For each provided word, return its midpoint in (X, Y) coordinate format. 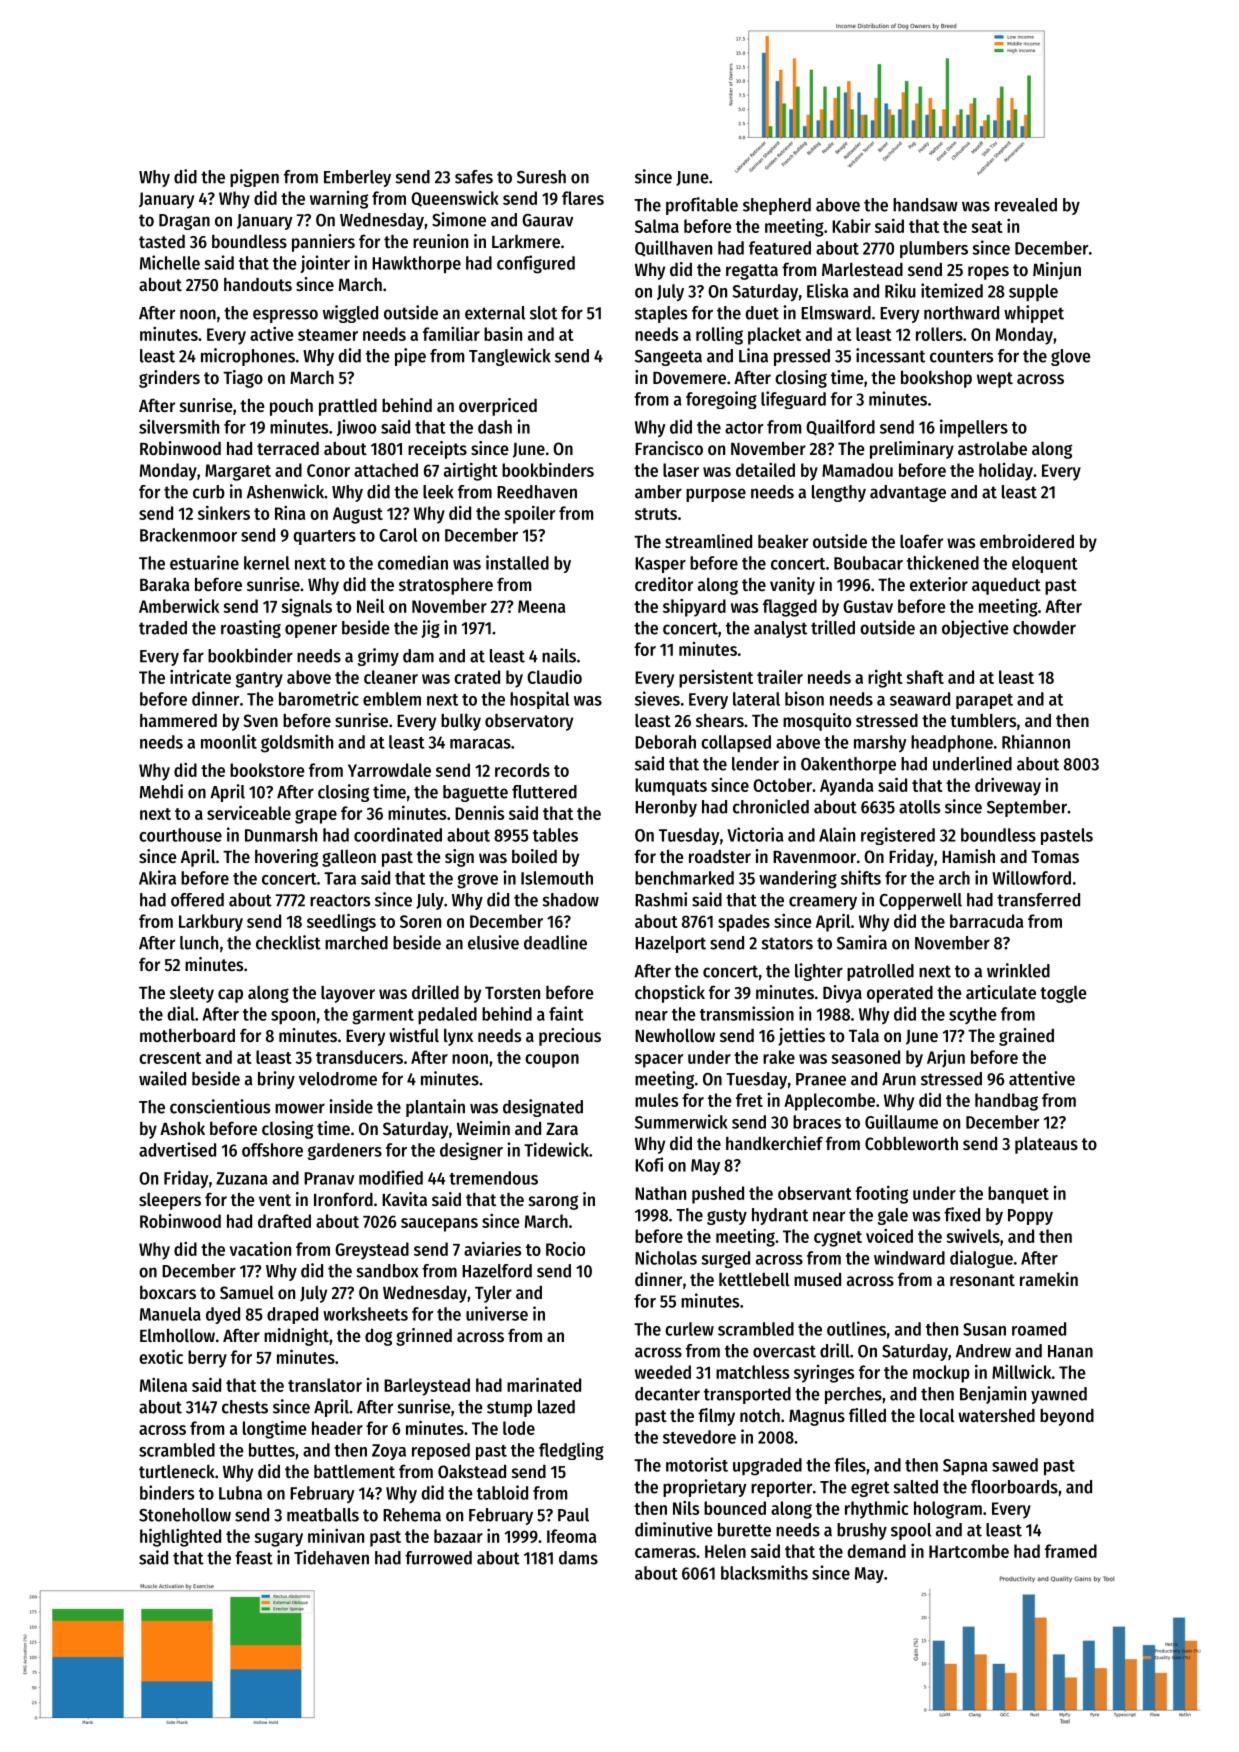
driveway (1008, 787)
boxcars (168, 1292)
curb (209, 492)
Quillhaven (673, 248)
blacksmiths (764, 1572)
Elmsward (836, 313)
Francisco (669, 448)
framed (1071, 1551)
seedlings (341, 922)
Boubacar (868, 563)
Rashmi (661, 899)
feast (254, 1558)
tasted (162, 241)
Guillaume (901, 1121)
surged (725, 1259)
